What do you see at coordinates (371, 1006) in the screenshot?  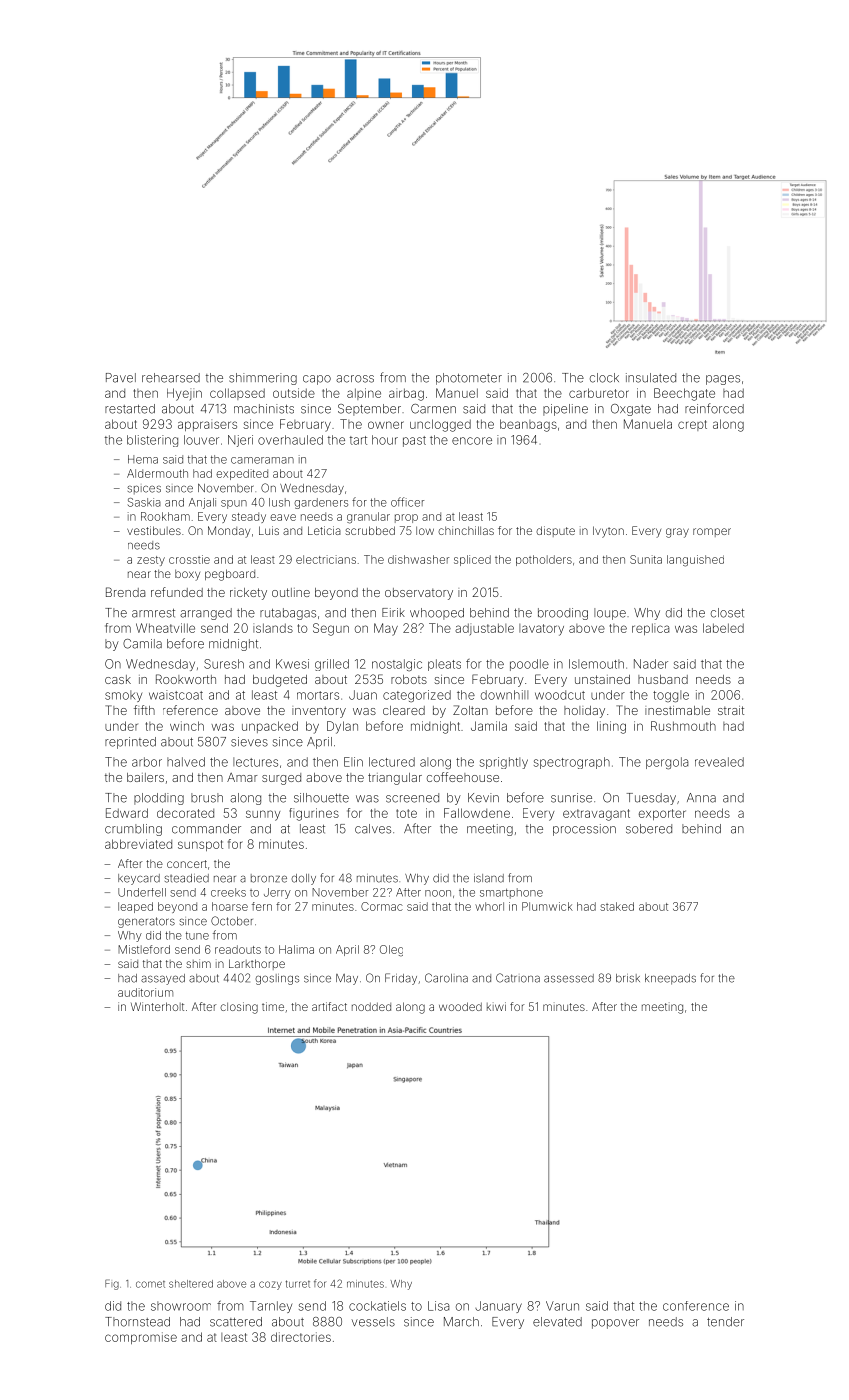 I see `nodded` at bounding box center [371, 1006].
